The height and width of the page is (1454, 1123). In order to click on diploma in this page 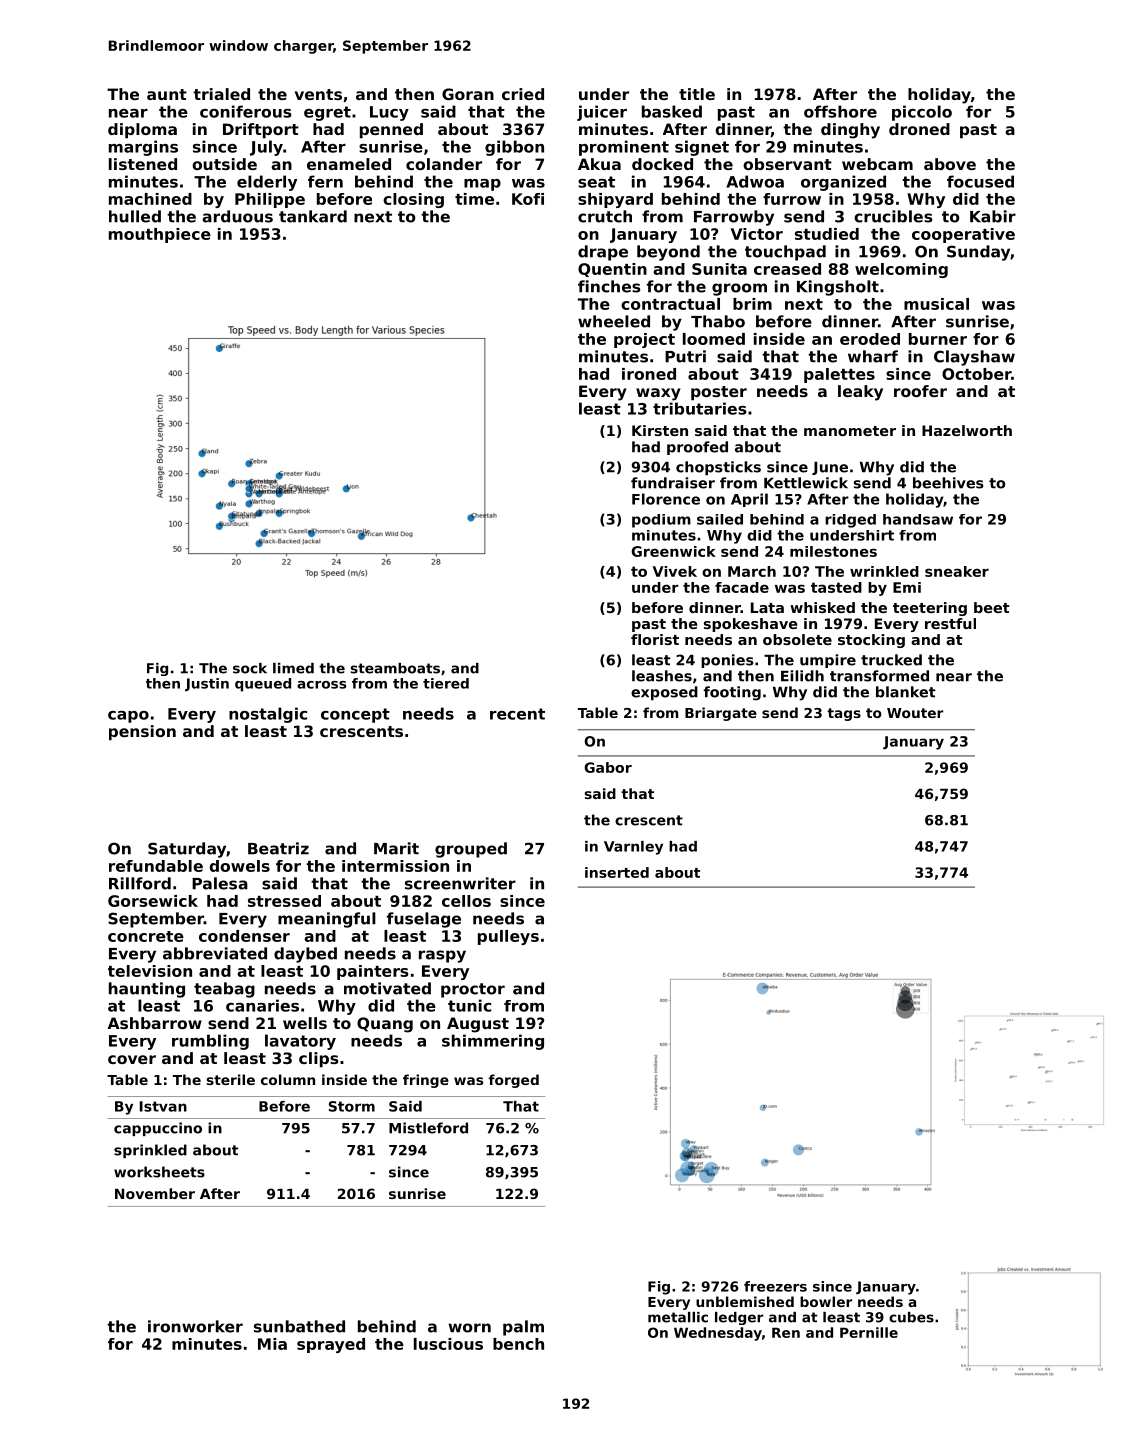, I will do `click(142, 131)`.
